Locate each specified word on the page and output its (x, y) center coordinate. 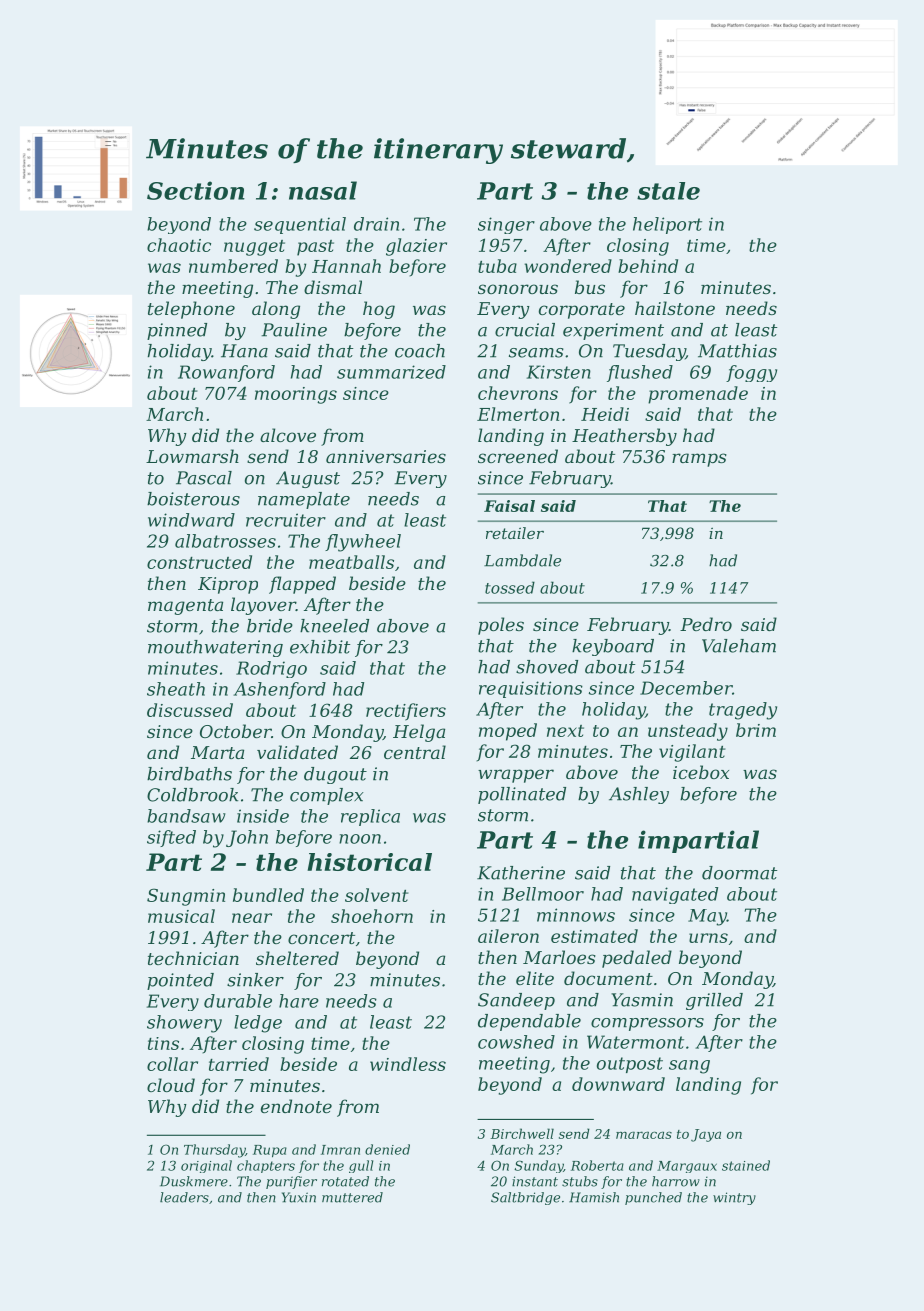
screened (518, 456)
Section (196, 190)
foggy (751, 373)
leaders (184, 1197)
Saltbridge (525, 1198)
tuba (497, 266)
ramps (699, 460)
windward (191, 520)
